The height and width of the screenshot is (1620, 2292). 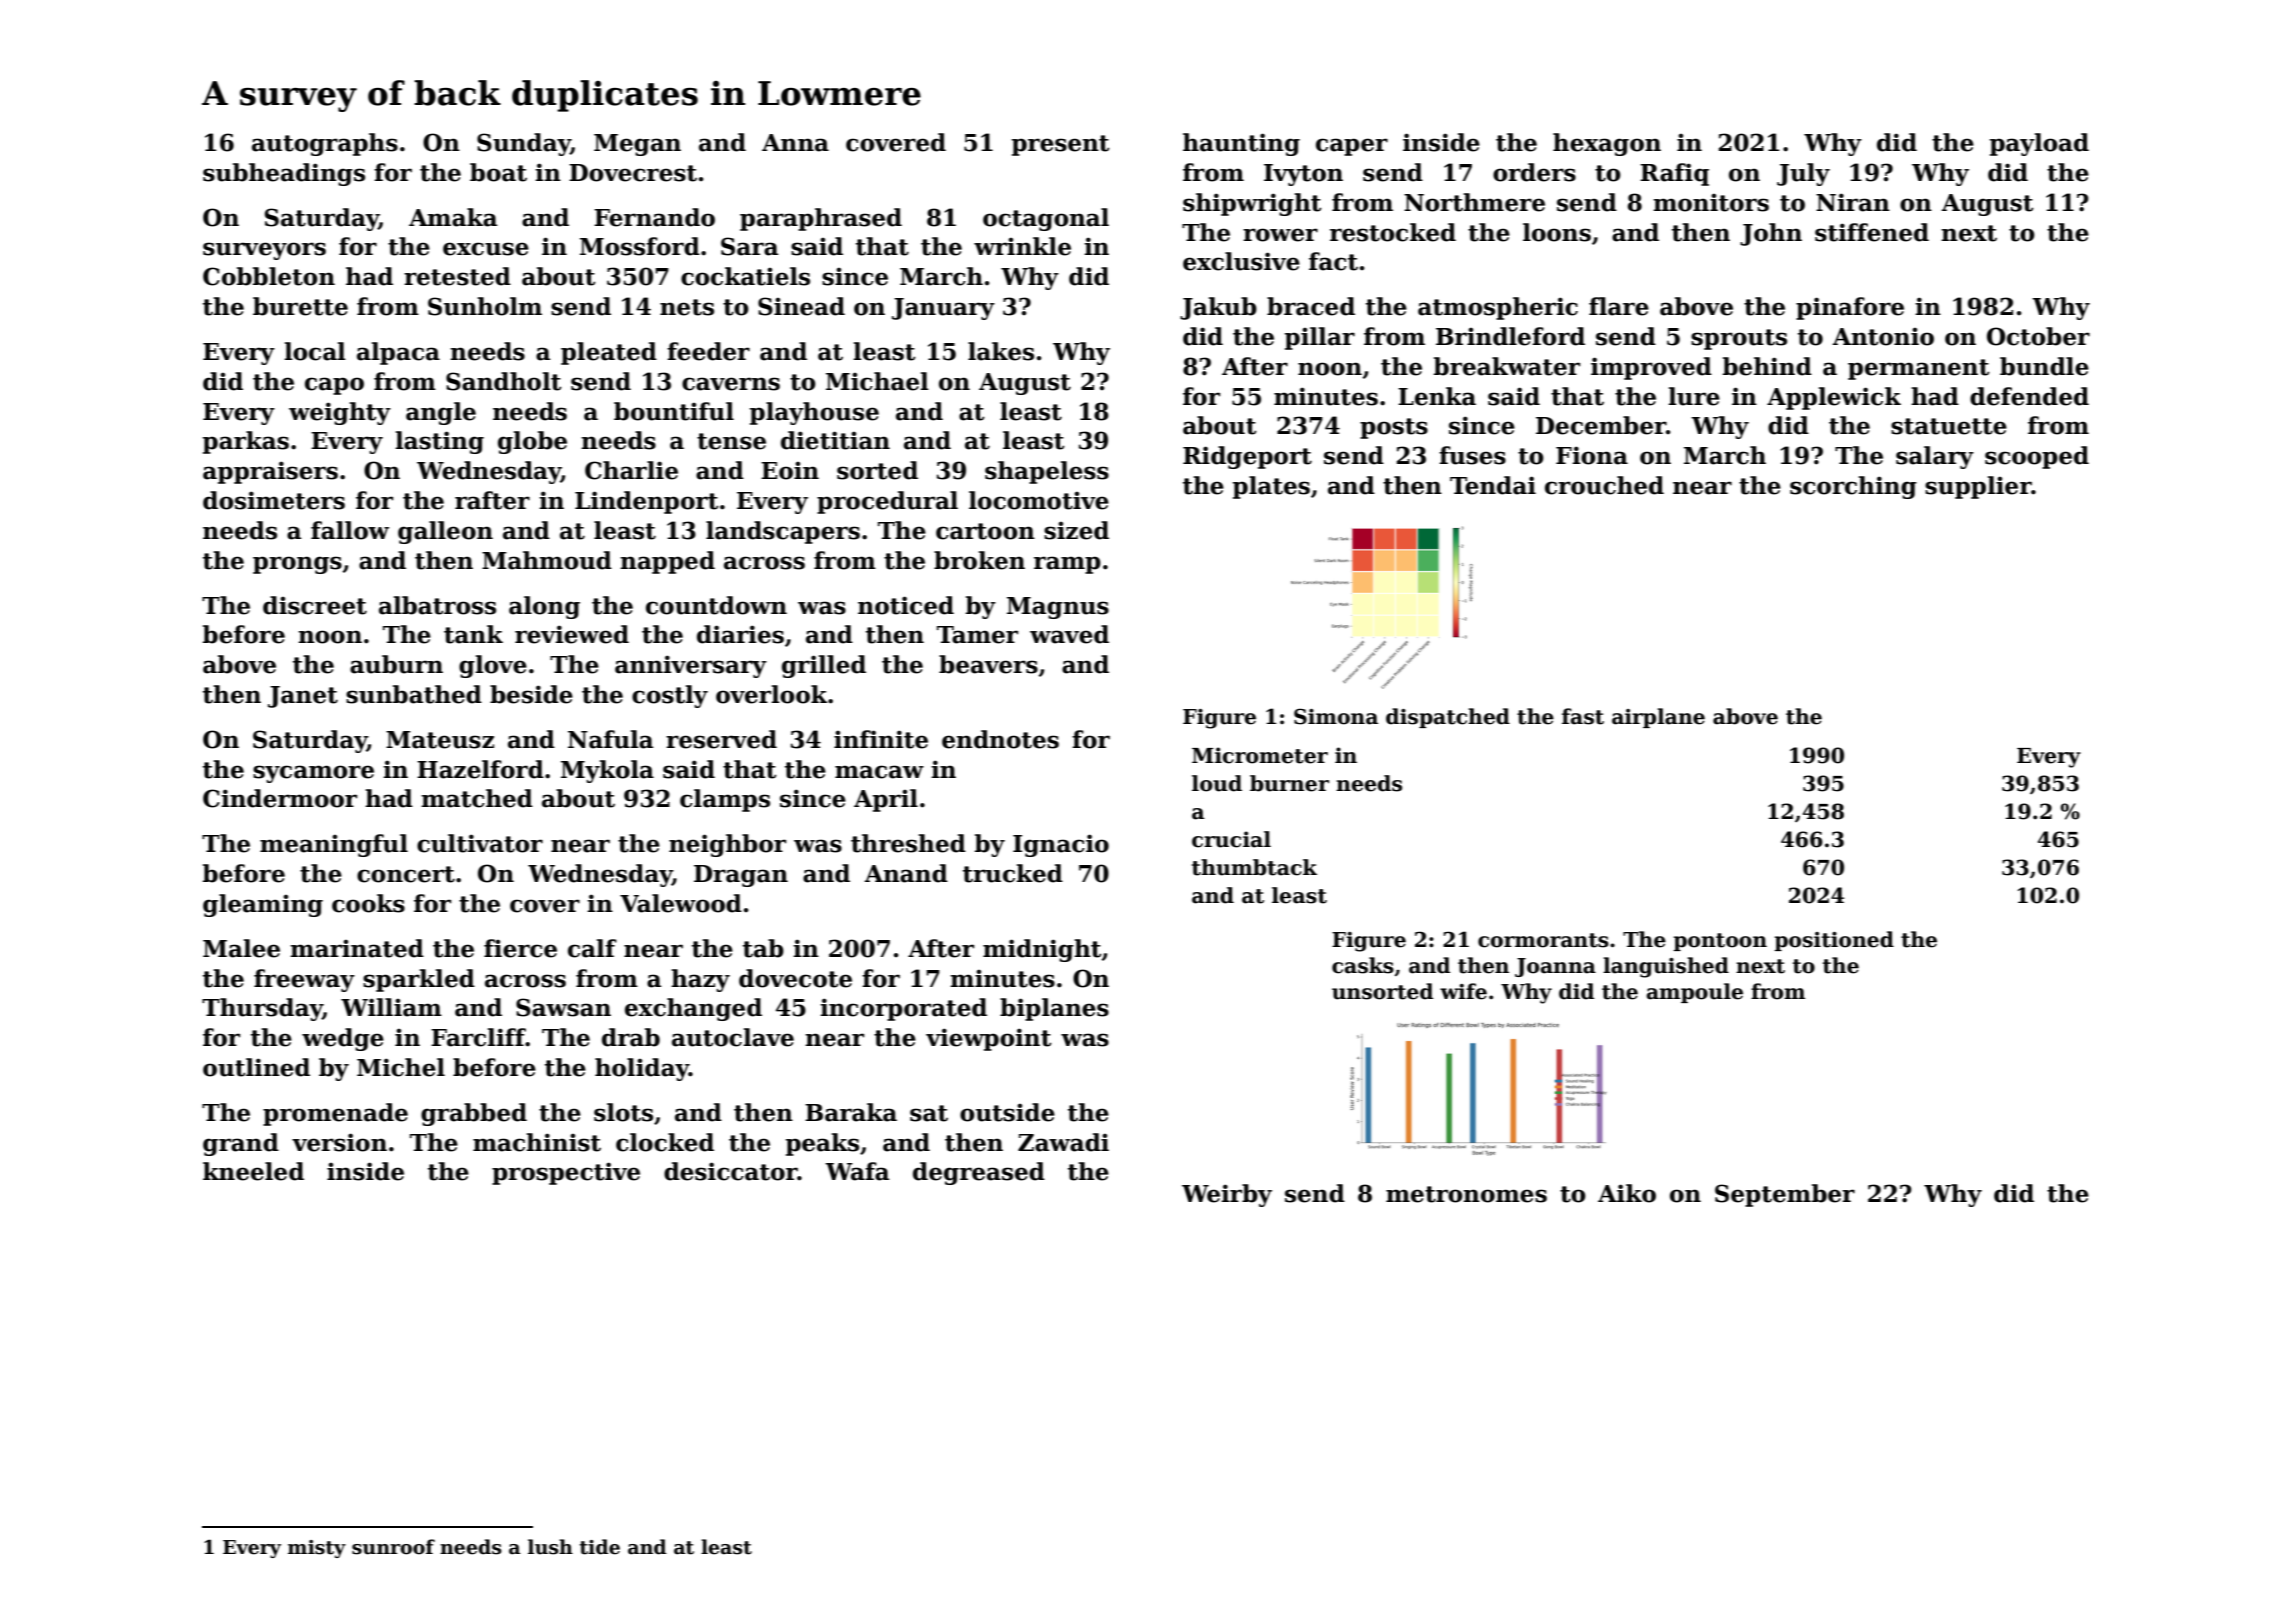 What do you see at coordinates (716, 605) in the screenshot?
I see `countdown` at bounding box center [716, 605].
